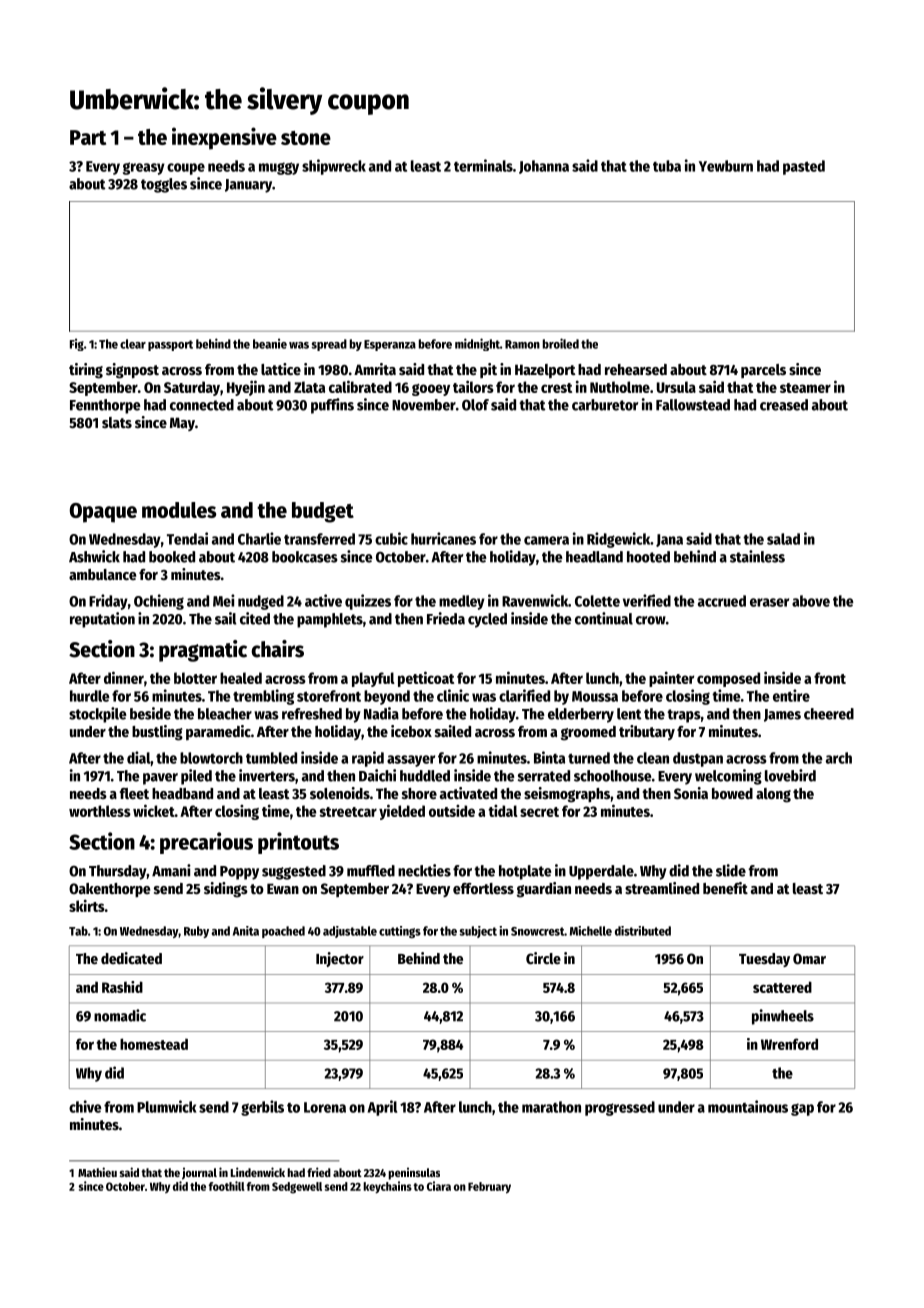 This document has width=924, height=1308. Describe the element at coordinates (643, 931) in the document. I see `distributed` at that location.
